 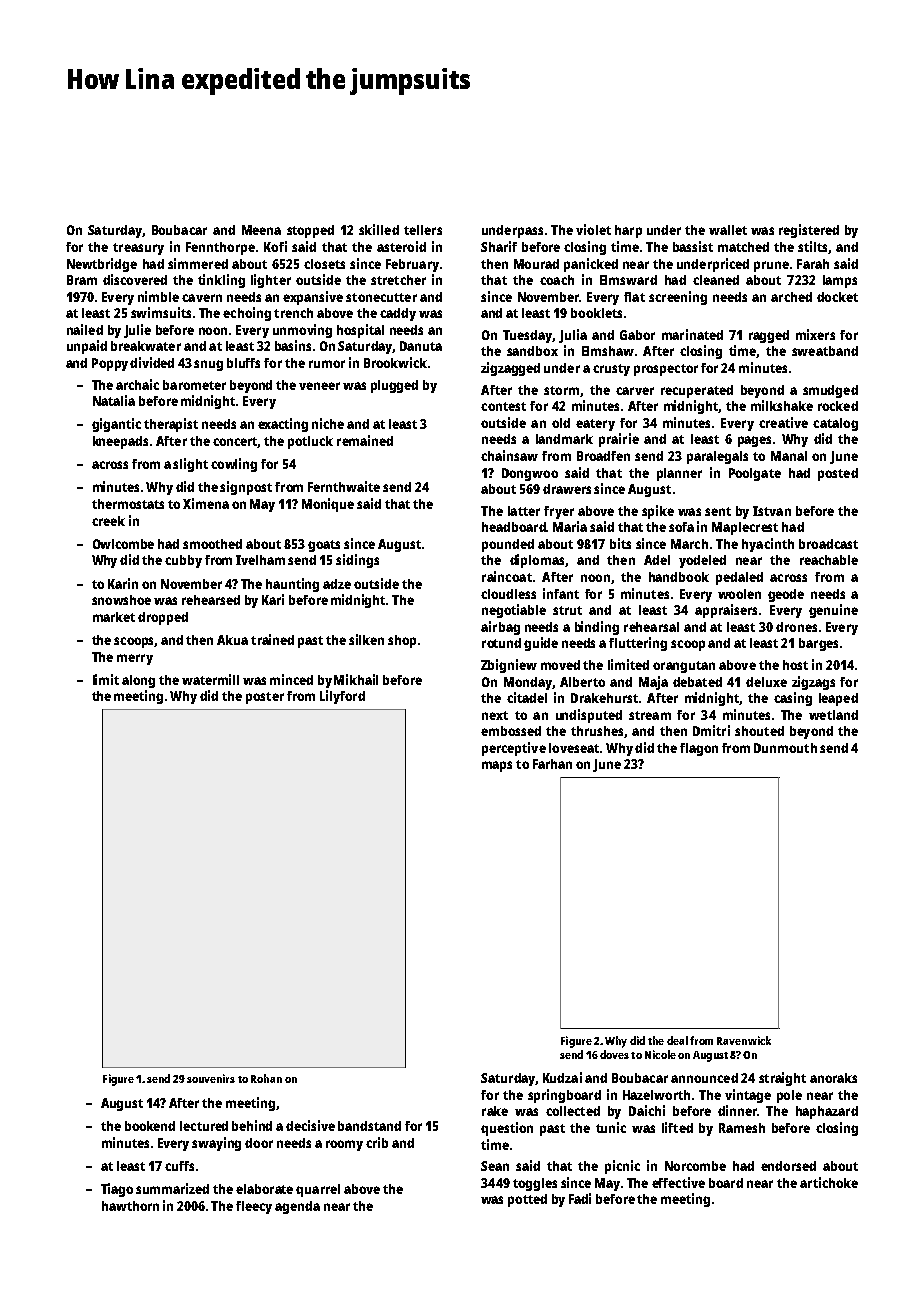 What do you see at coordinates (809, 231) in the document?
I see `registered` at bounding box center [809, 231].
